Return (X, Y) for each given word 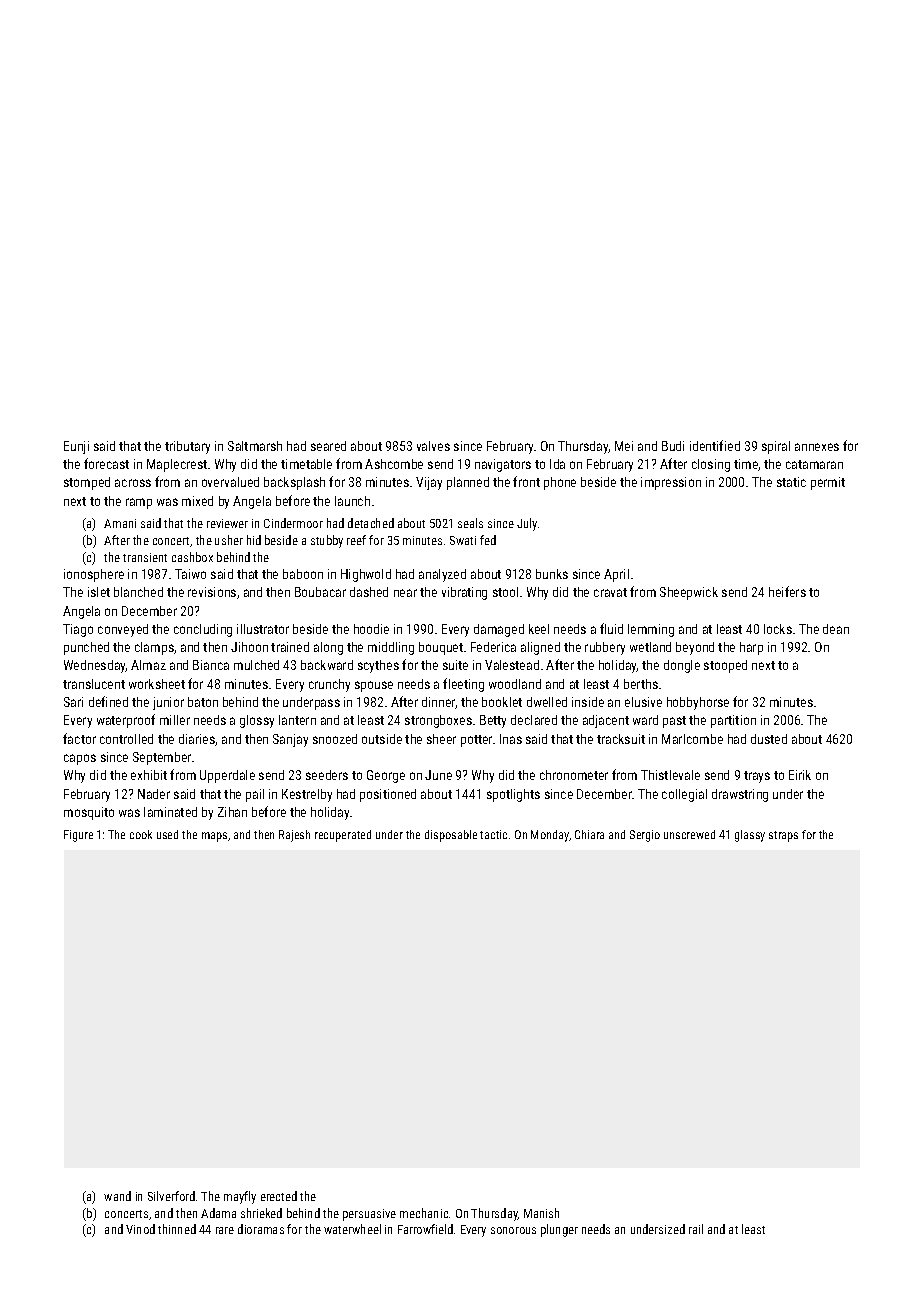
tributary (187, 447)
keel (539, 629)
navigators (503, 465)
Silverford (171, 1196)
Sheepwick (689, 593)
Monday (550, 836)
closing (711, 465)
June (438, 775)
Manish (541, 1213)
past (674, 722)
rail (696, 1229)
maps (214, 837)
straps (783, 836)
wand (117, 1196)
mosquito (89, 813)
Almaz (148, 665)
